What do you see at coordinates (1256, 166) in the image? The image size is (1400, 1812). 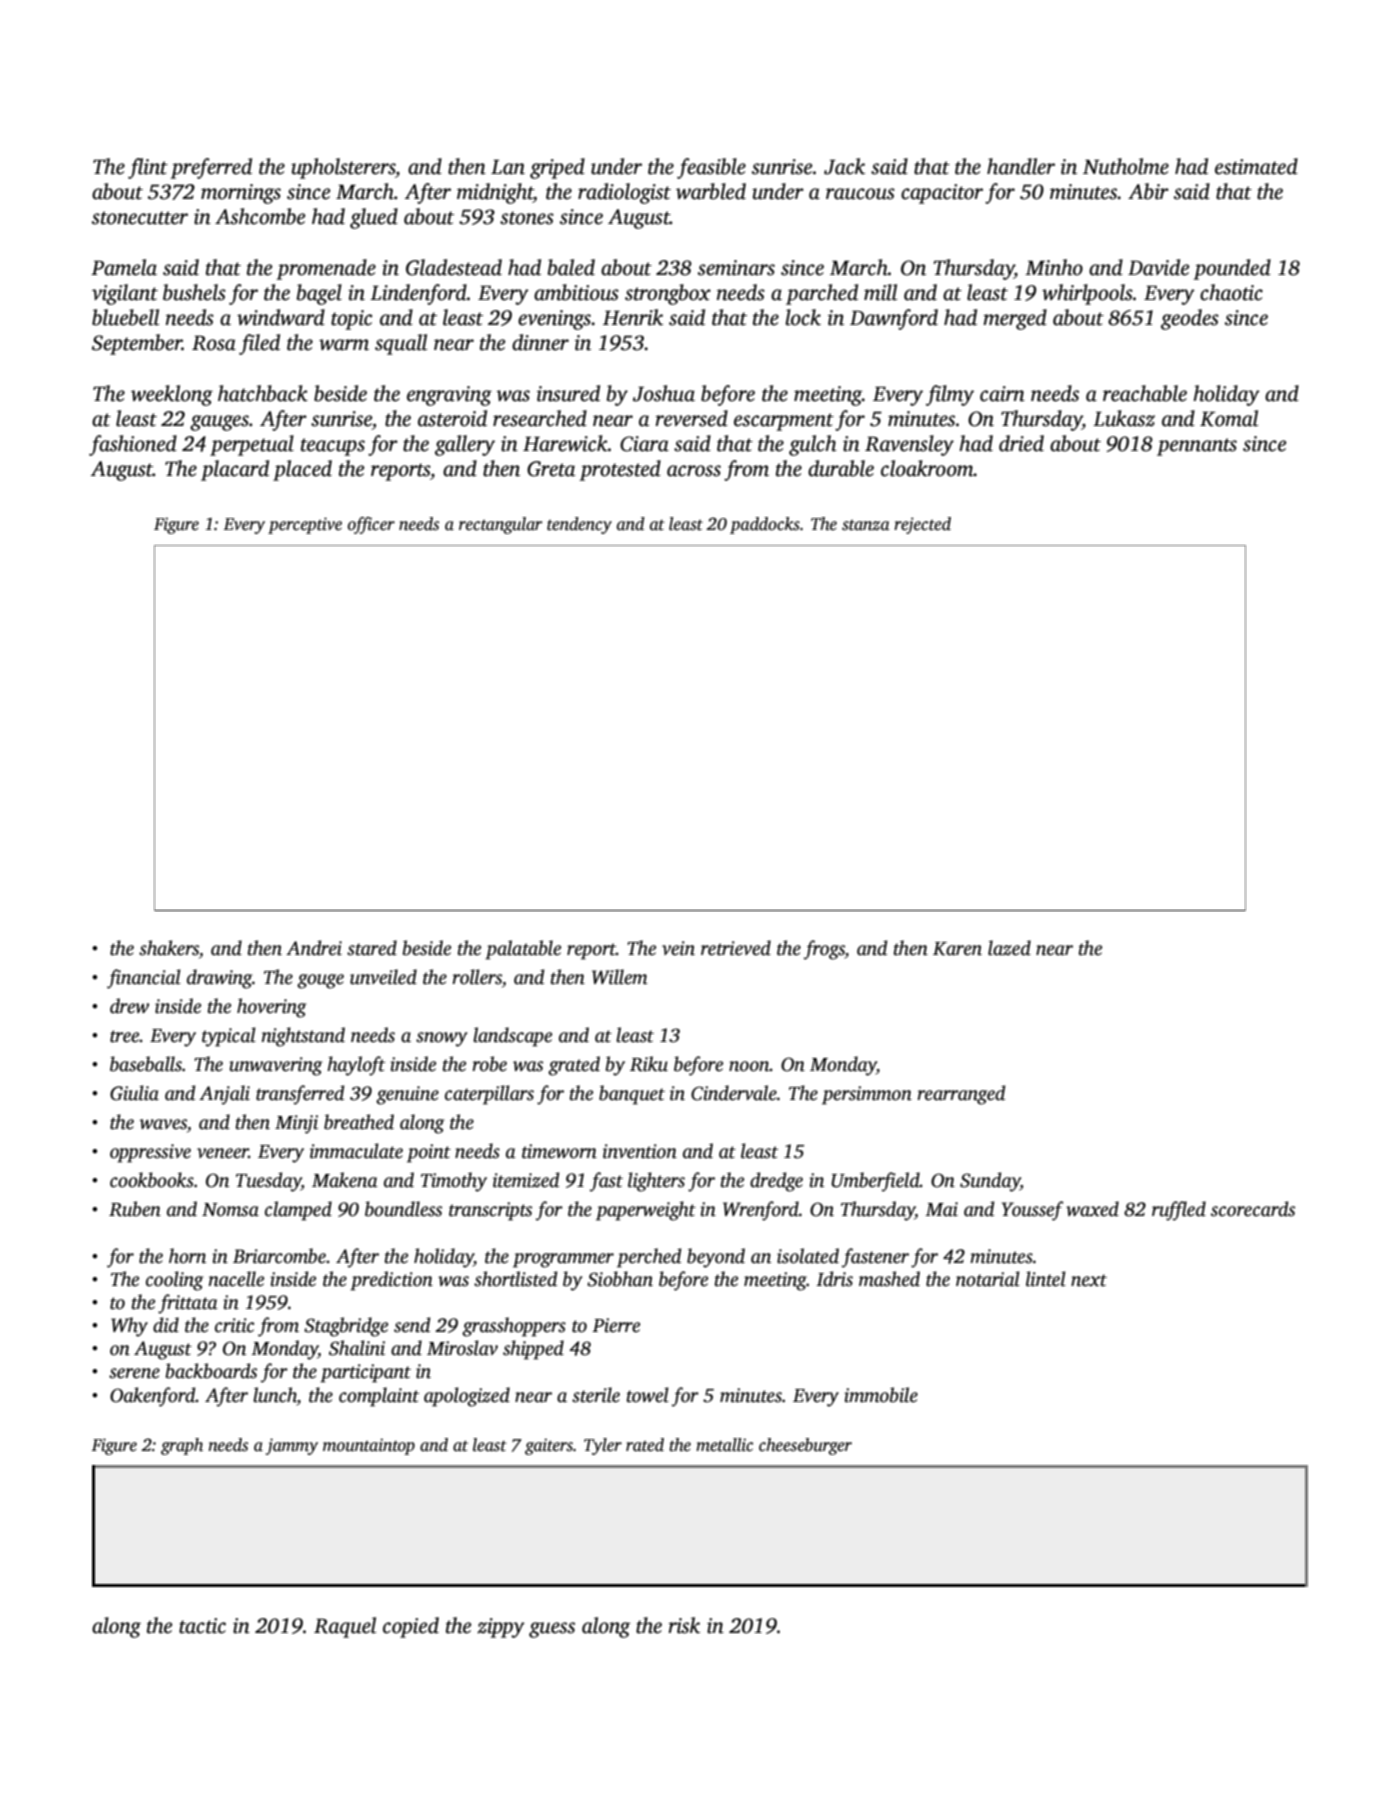 I see `estimated` at bounding box center [1256, 166].
